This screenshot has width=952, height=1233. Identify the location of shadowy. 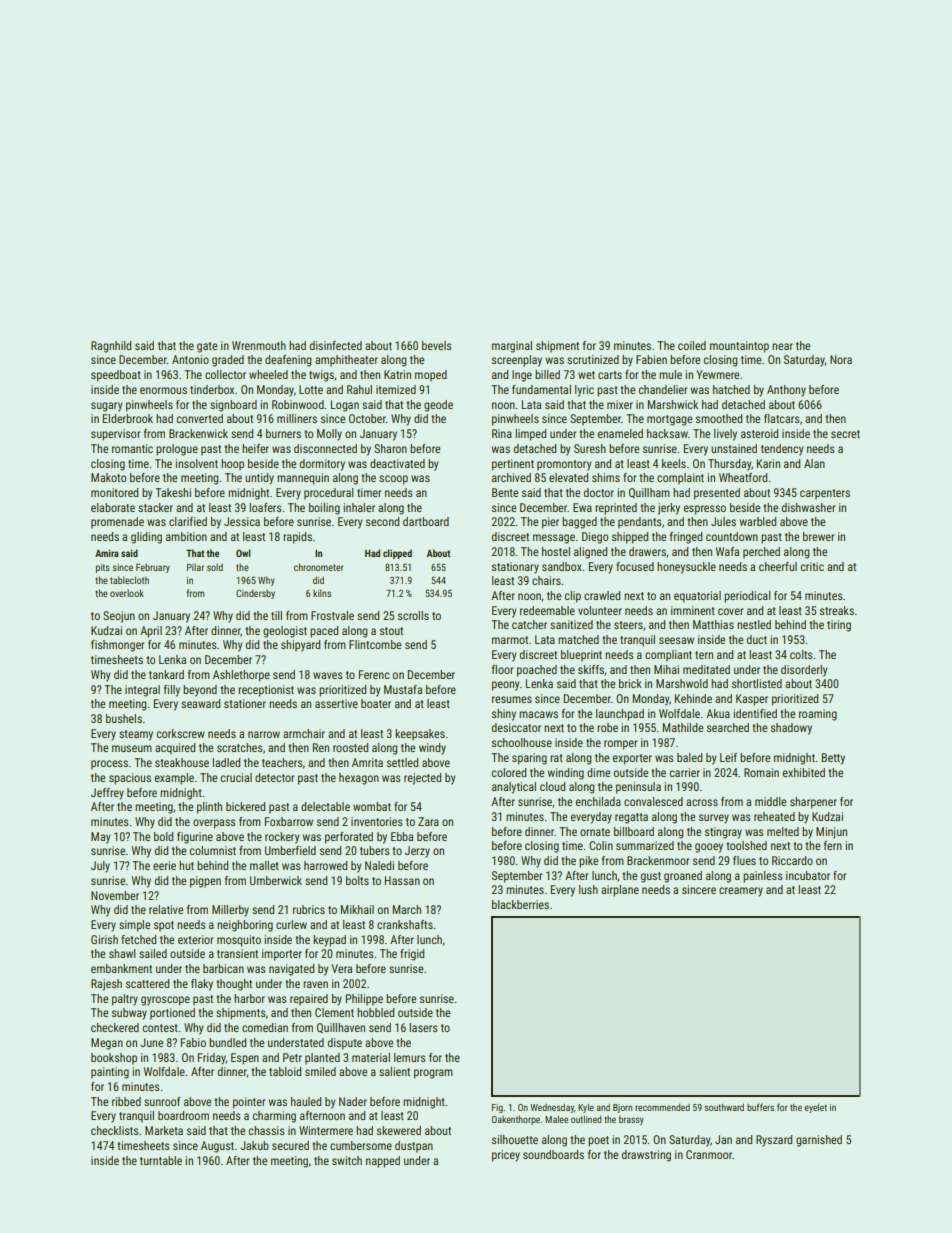
(791, 729).
